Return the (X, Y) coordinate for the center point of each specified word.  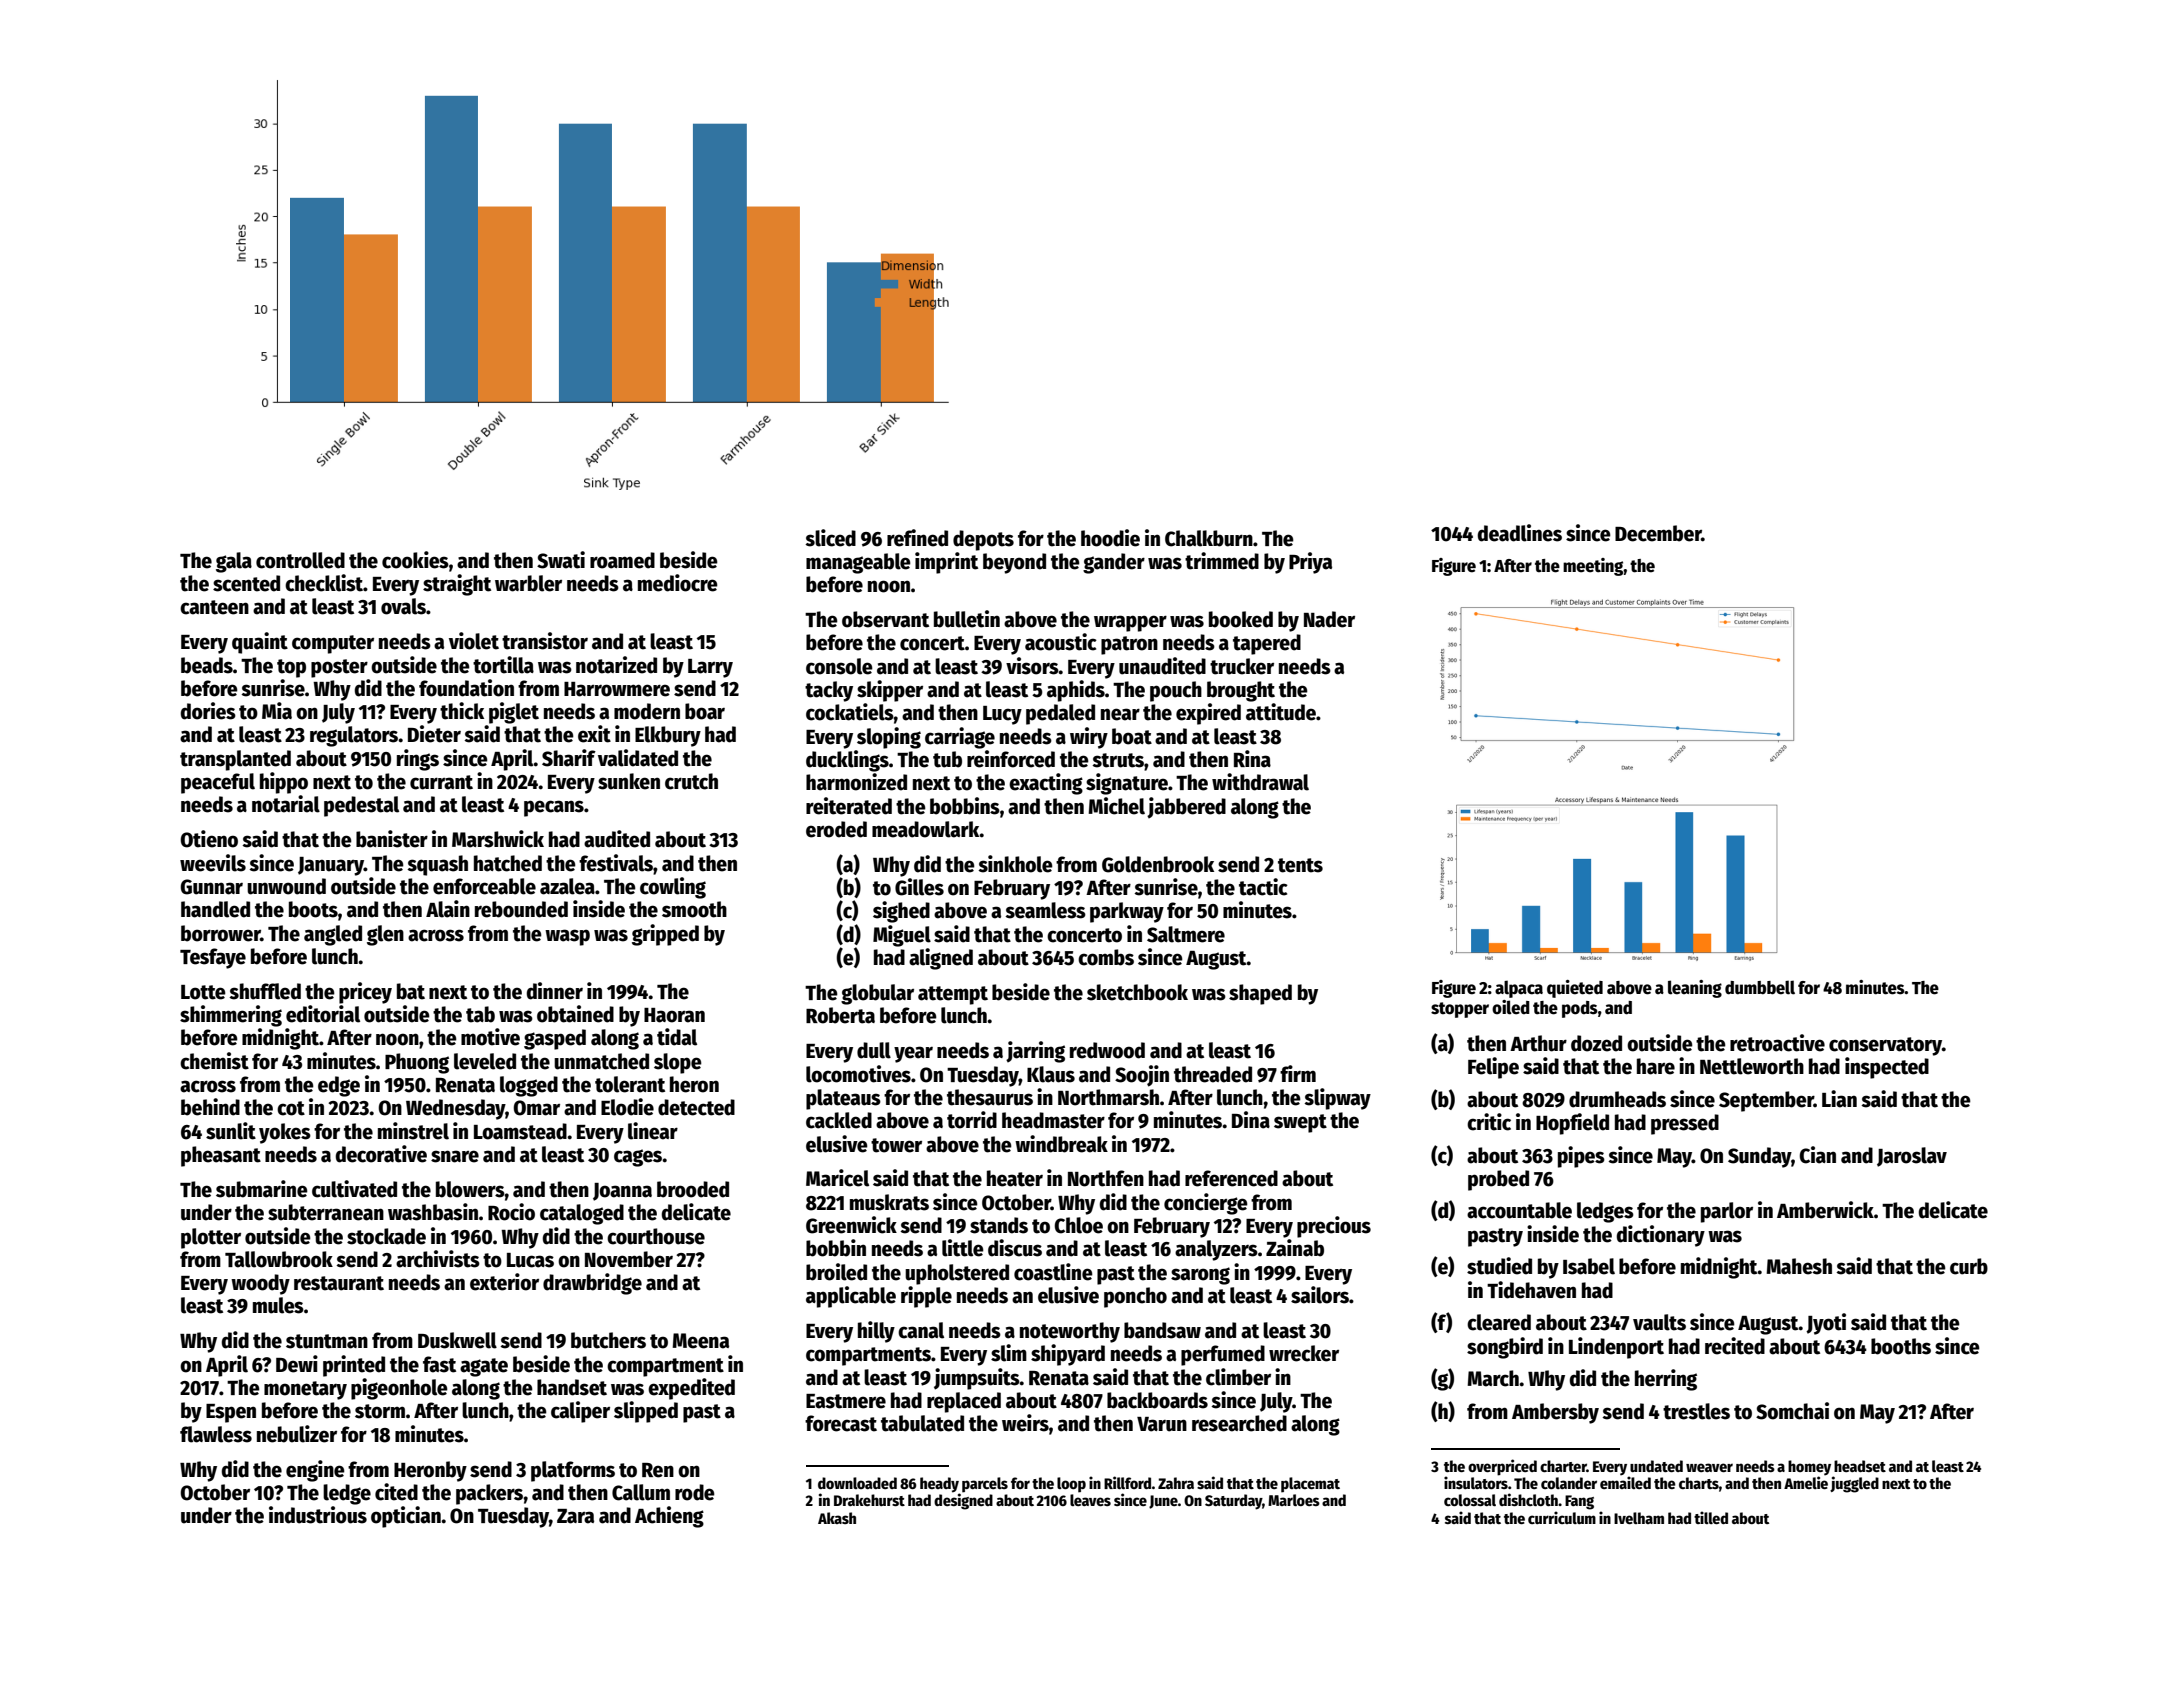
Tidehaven (1531, 1290)
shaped (1260, 994)
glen (385, 935)
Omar (536, 1108)
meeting (1593, 567)
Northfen (1106, 1178)
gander (1114, 563)
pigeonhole (399, 1389)
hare (1656, 1066)
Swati (561, 560)
